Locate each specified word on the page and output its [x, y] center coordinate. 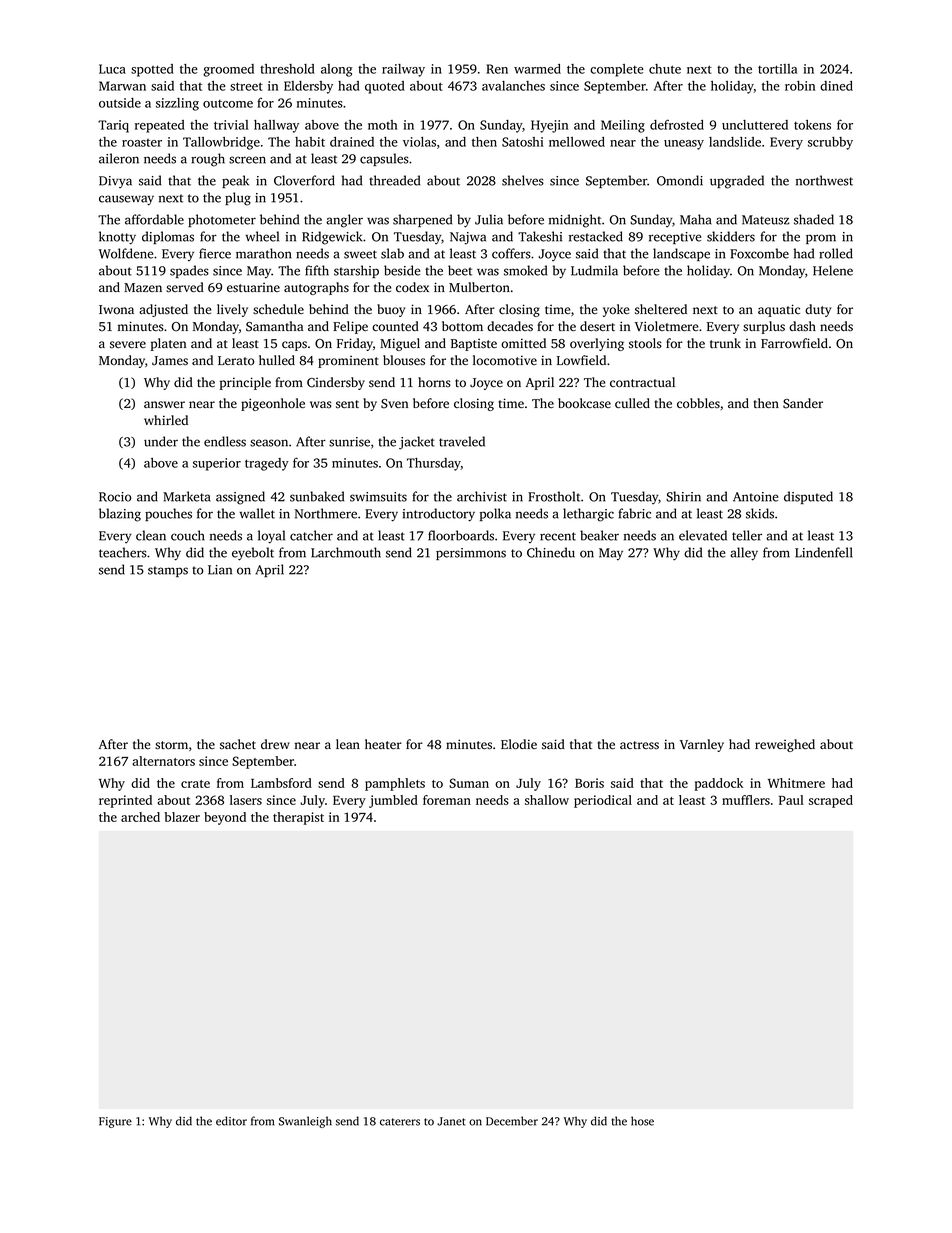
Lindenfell [824, 552]
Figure [115, 1122]
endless [225, 441]
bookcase [584, 403]
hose [642, 1121]
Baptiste [474, 345]
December [512, 1121]
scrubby [830, 143]
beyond [225, 818]
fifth [317, 270]
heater [383, 744]
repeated [160, 126]
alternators [163, 761]
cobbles [698, 403]
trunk [725, 343]
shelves [523, 180]
